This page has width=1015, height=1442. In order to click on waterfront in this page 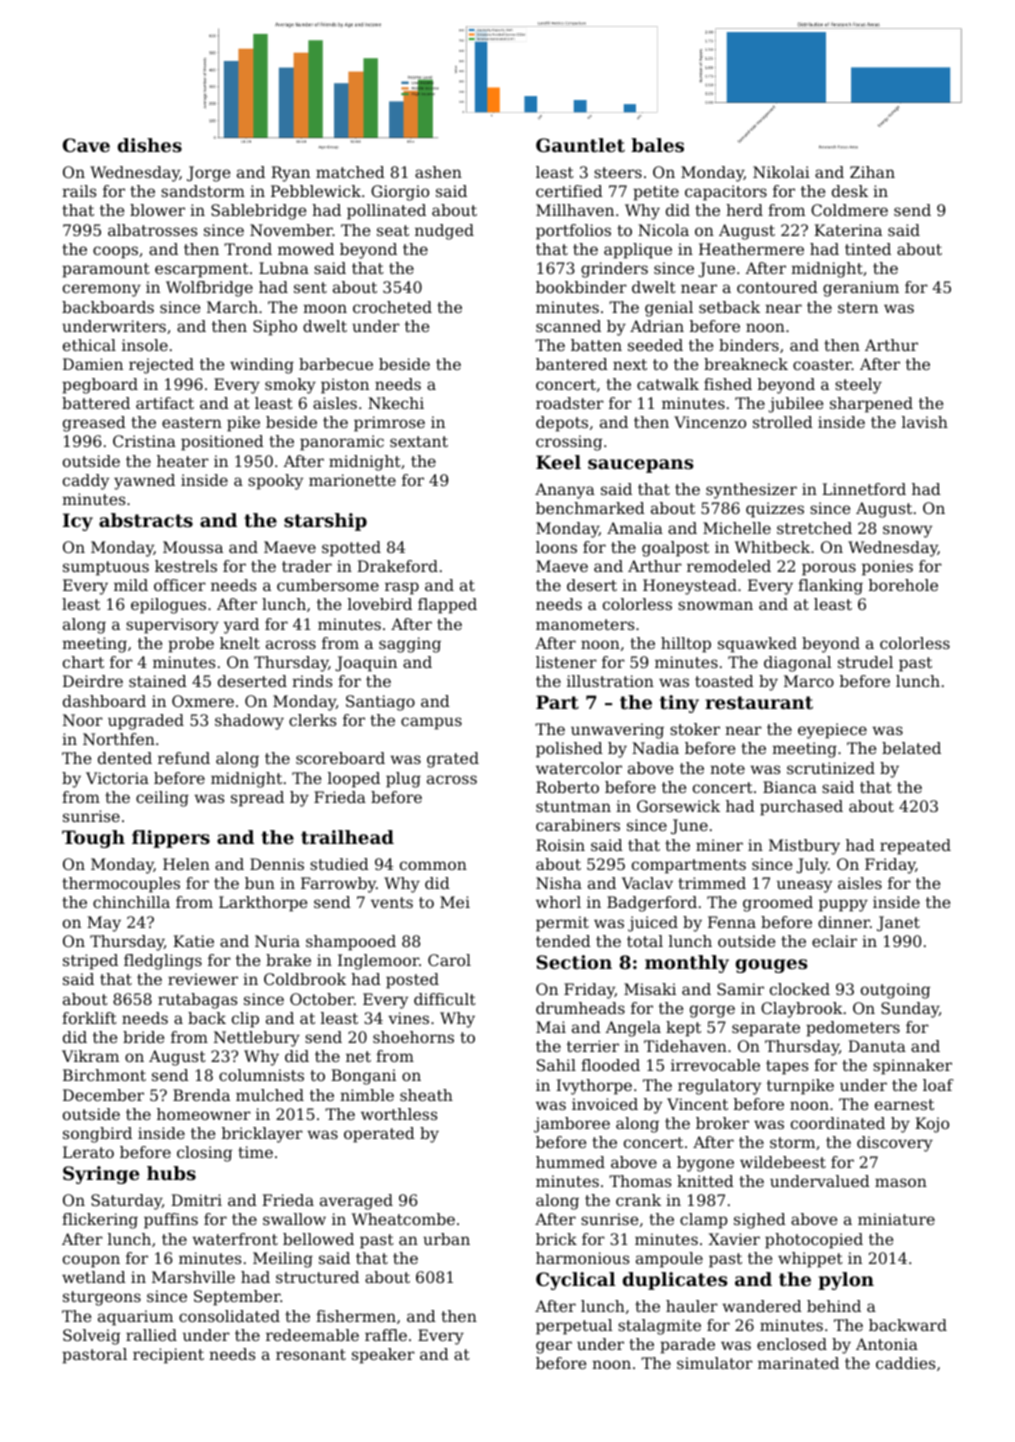, I will do `click(235, 1239)`.
